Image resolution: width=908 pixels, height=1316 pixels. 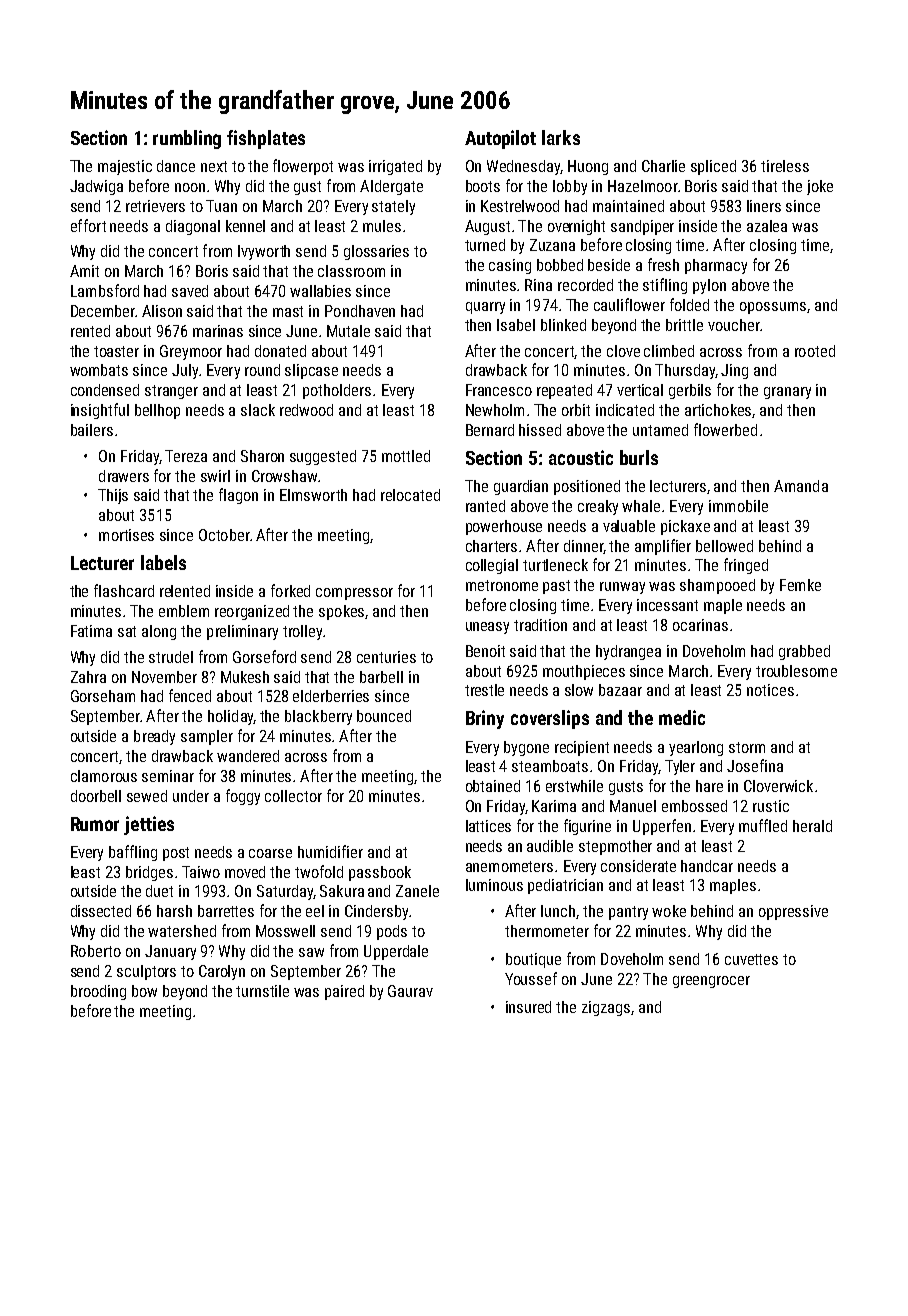 What do you see at coordinates (554, 806) in the screenshot?
I see `Karima` at bounding box center [554, 806].
